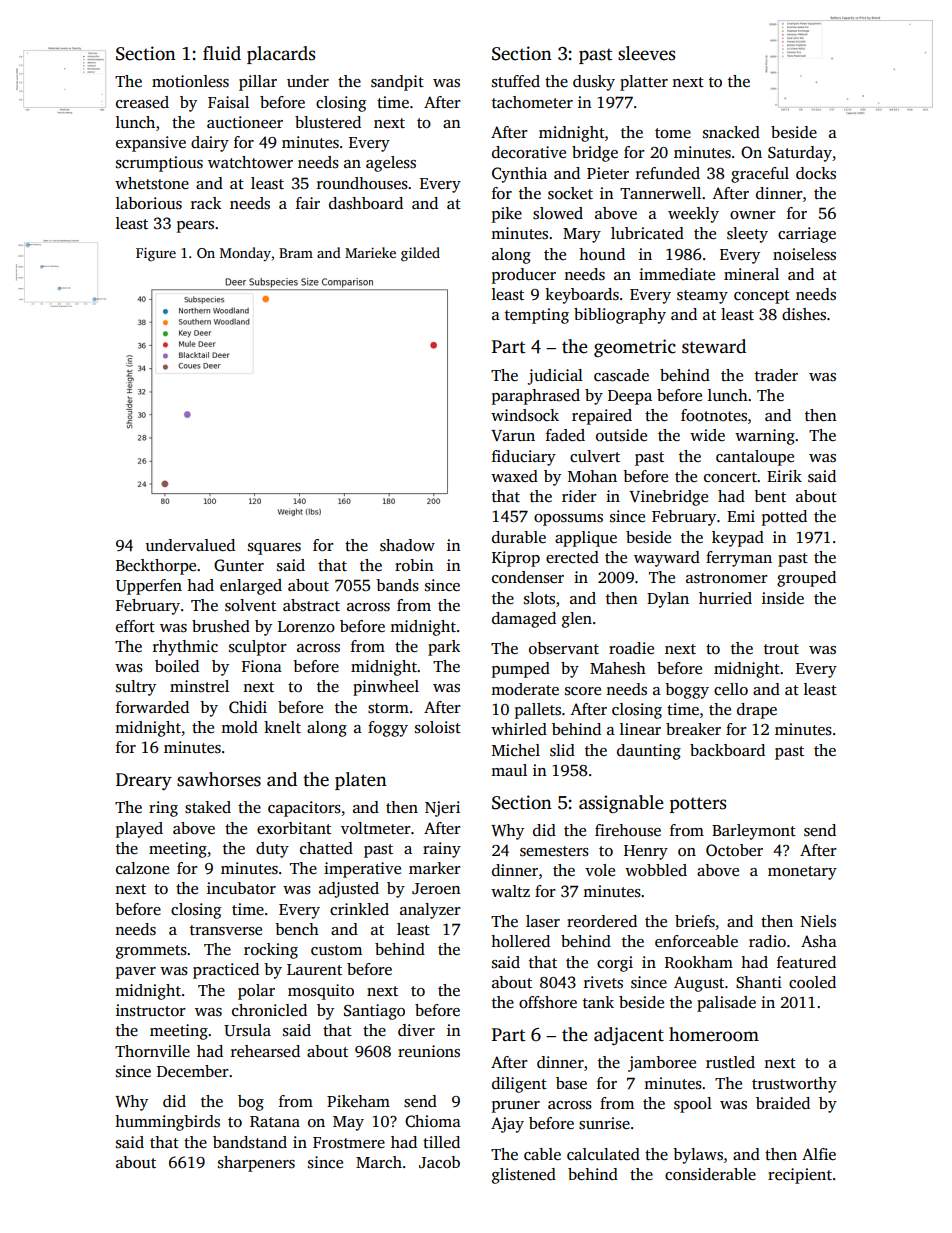 This document has width=952, height=1233. What do you see at coordinates (282, 727) in the document?
I see `knelt` at bounding box center [282, 727].
